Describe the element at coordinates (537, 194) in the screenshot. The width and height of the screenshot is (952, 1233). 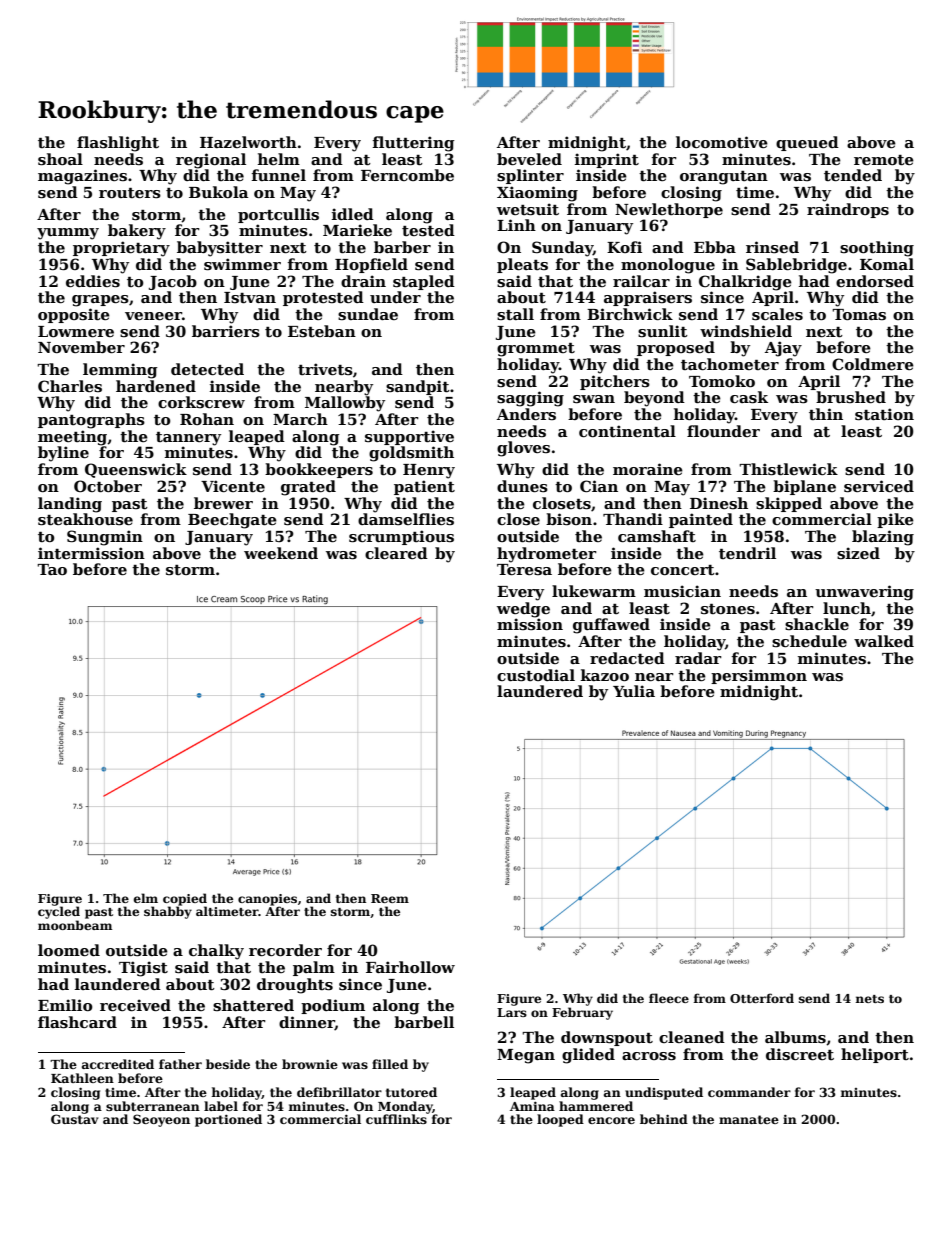
I see `Xiaoming` at that location.
